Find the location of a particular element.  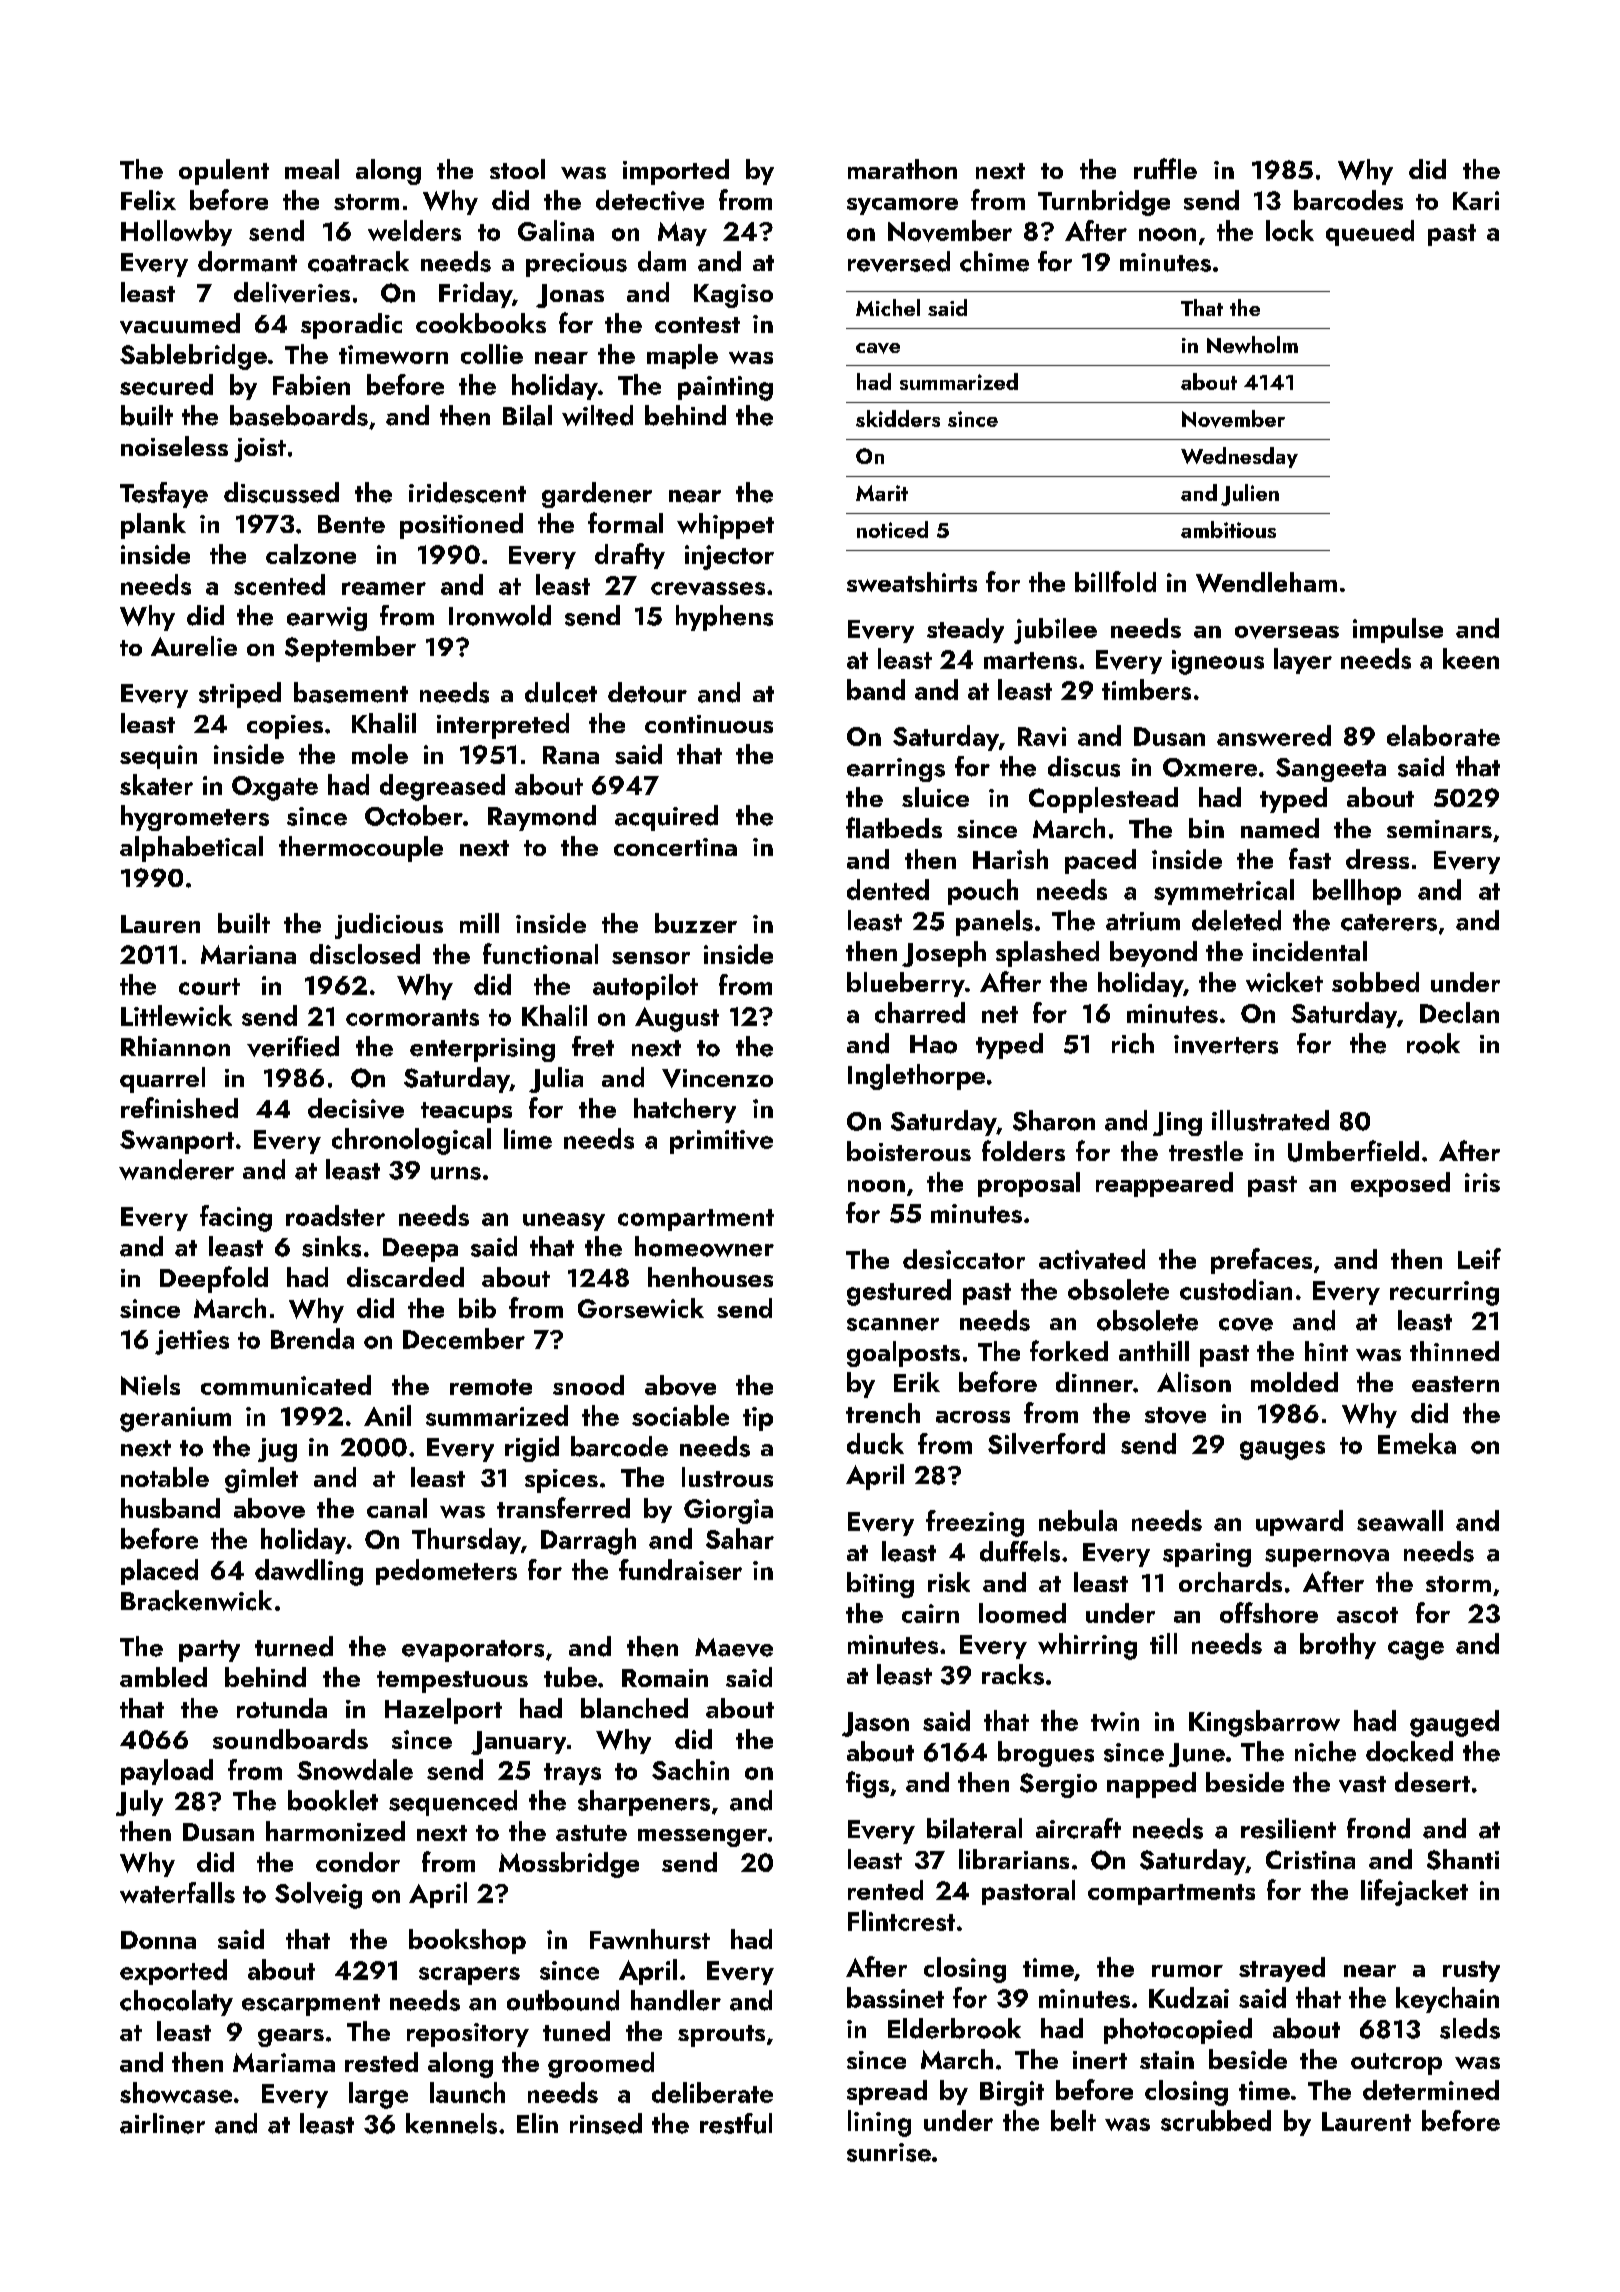

lime is located at coordinates (528, 1138).
